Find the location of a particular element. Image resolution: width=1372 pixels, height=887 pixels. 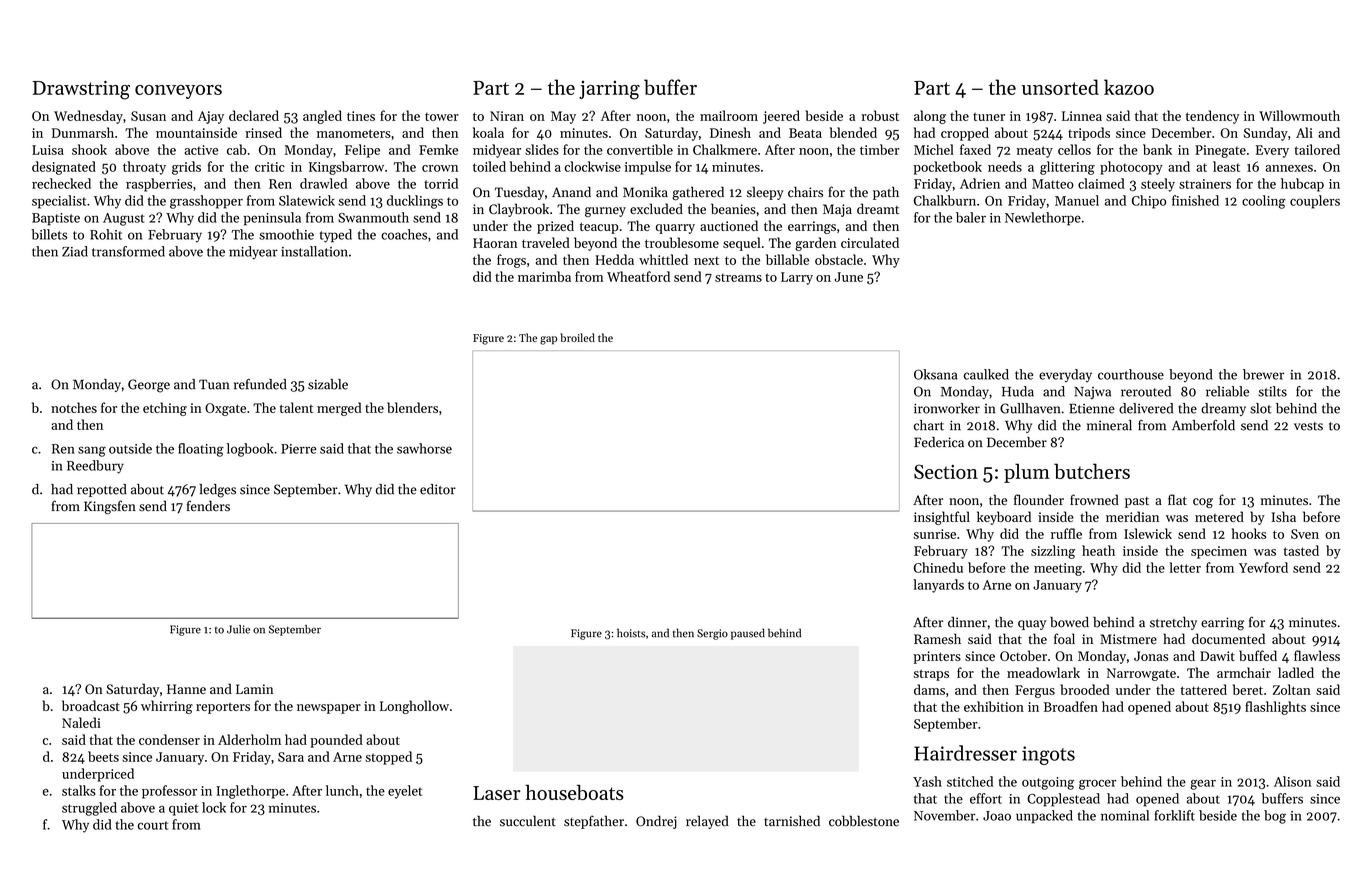

bowed is located at coordinates (1069, 622).
